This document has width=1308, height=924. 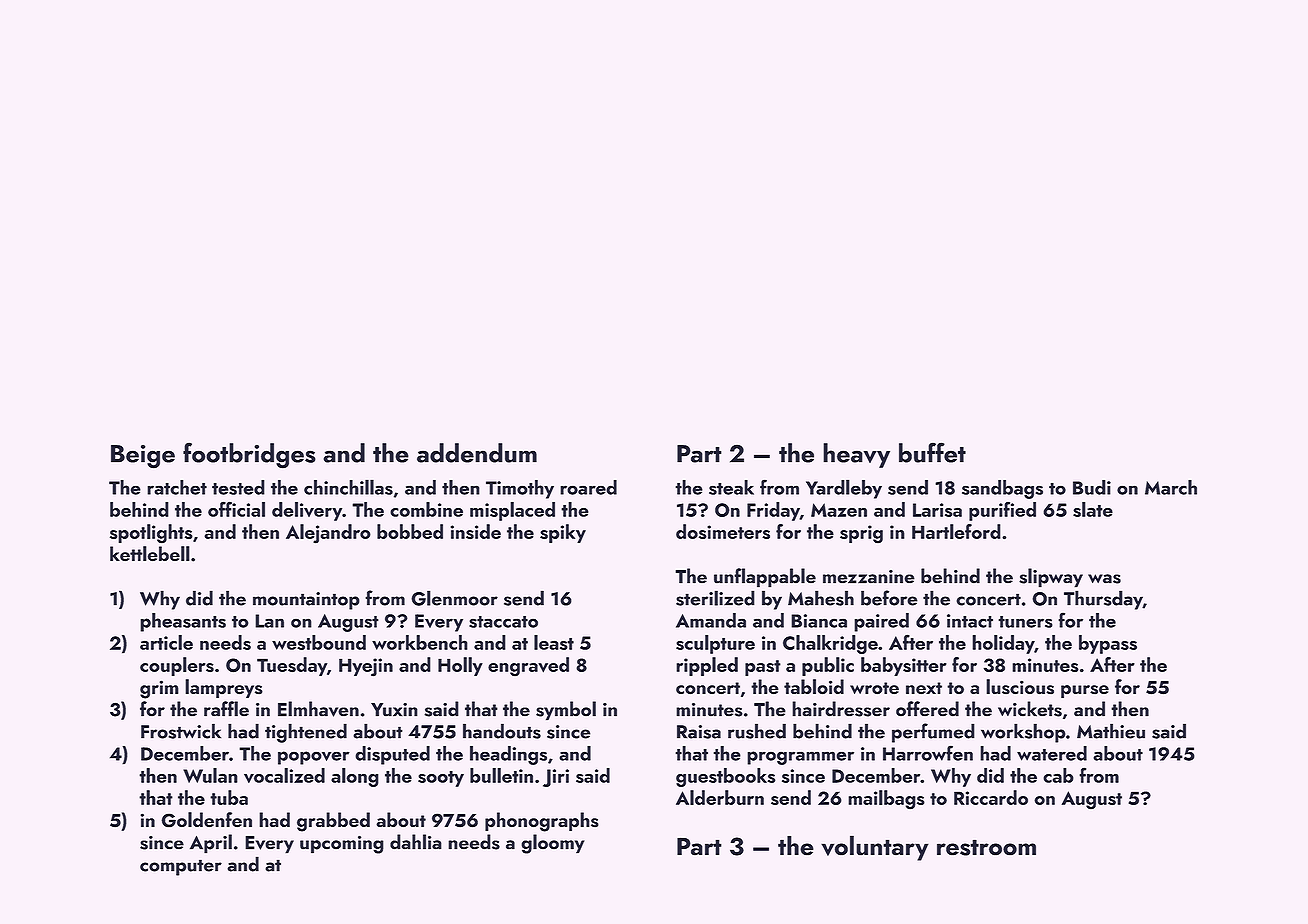 I want to click on ratchet, so click(x=177, y=487).
